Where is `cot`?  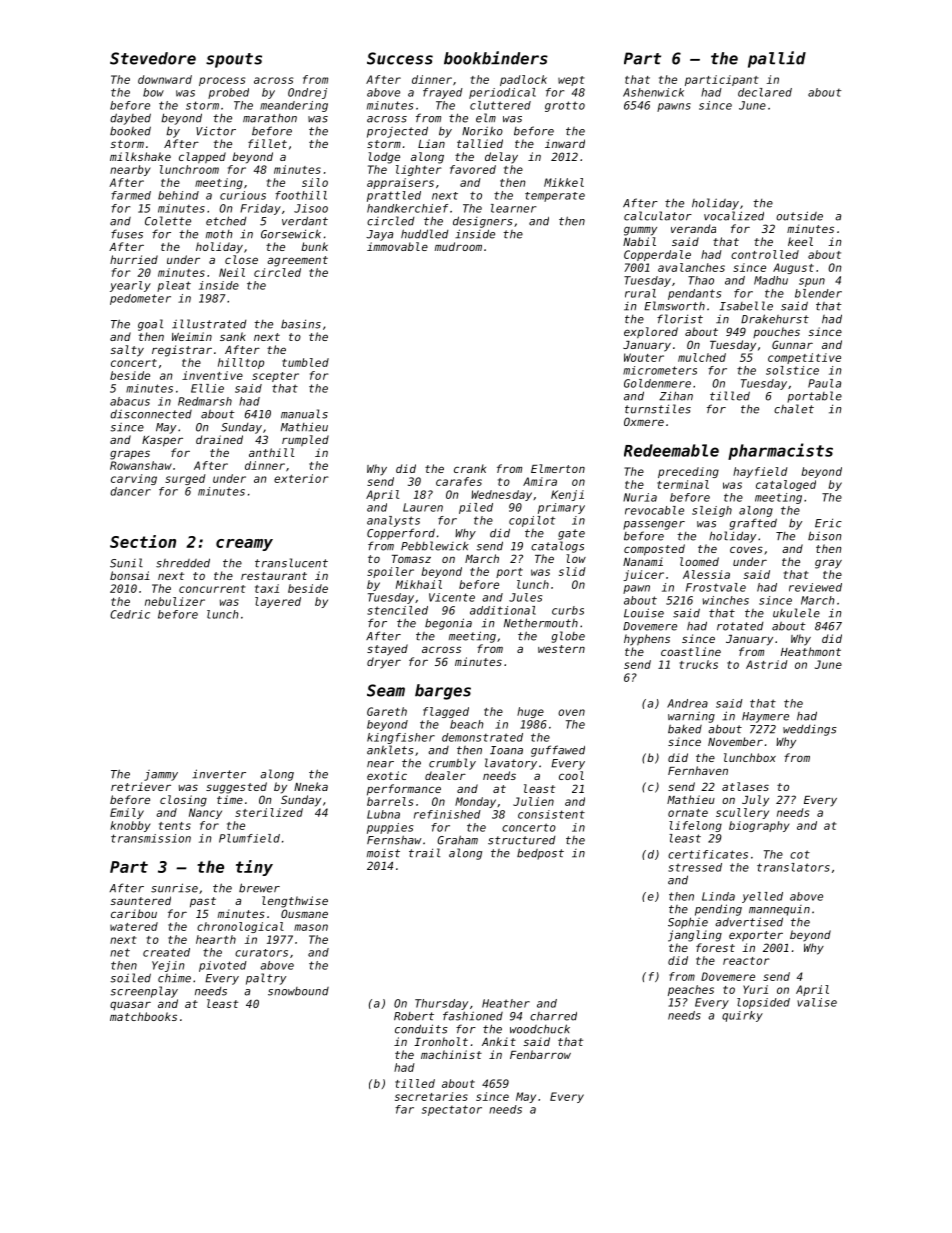 cot is located at coordinates (800, 854).
